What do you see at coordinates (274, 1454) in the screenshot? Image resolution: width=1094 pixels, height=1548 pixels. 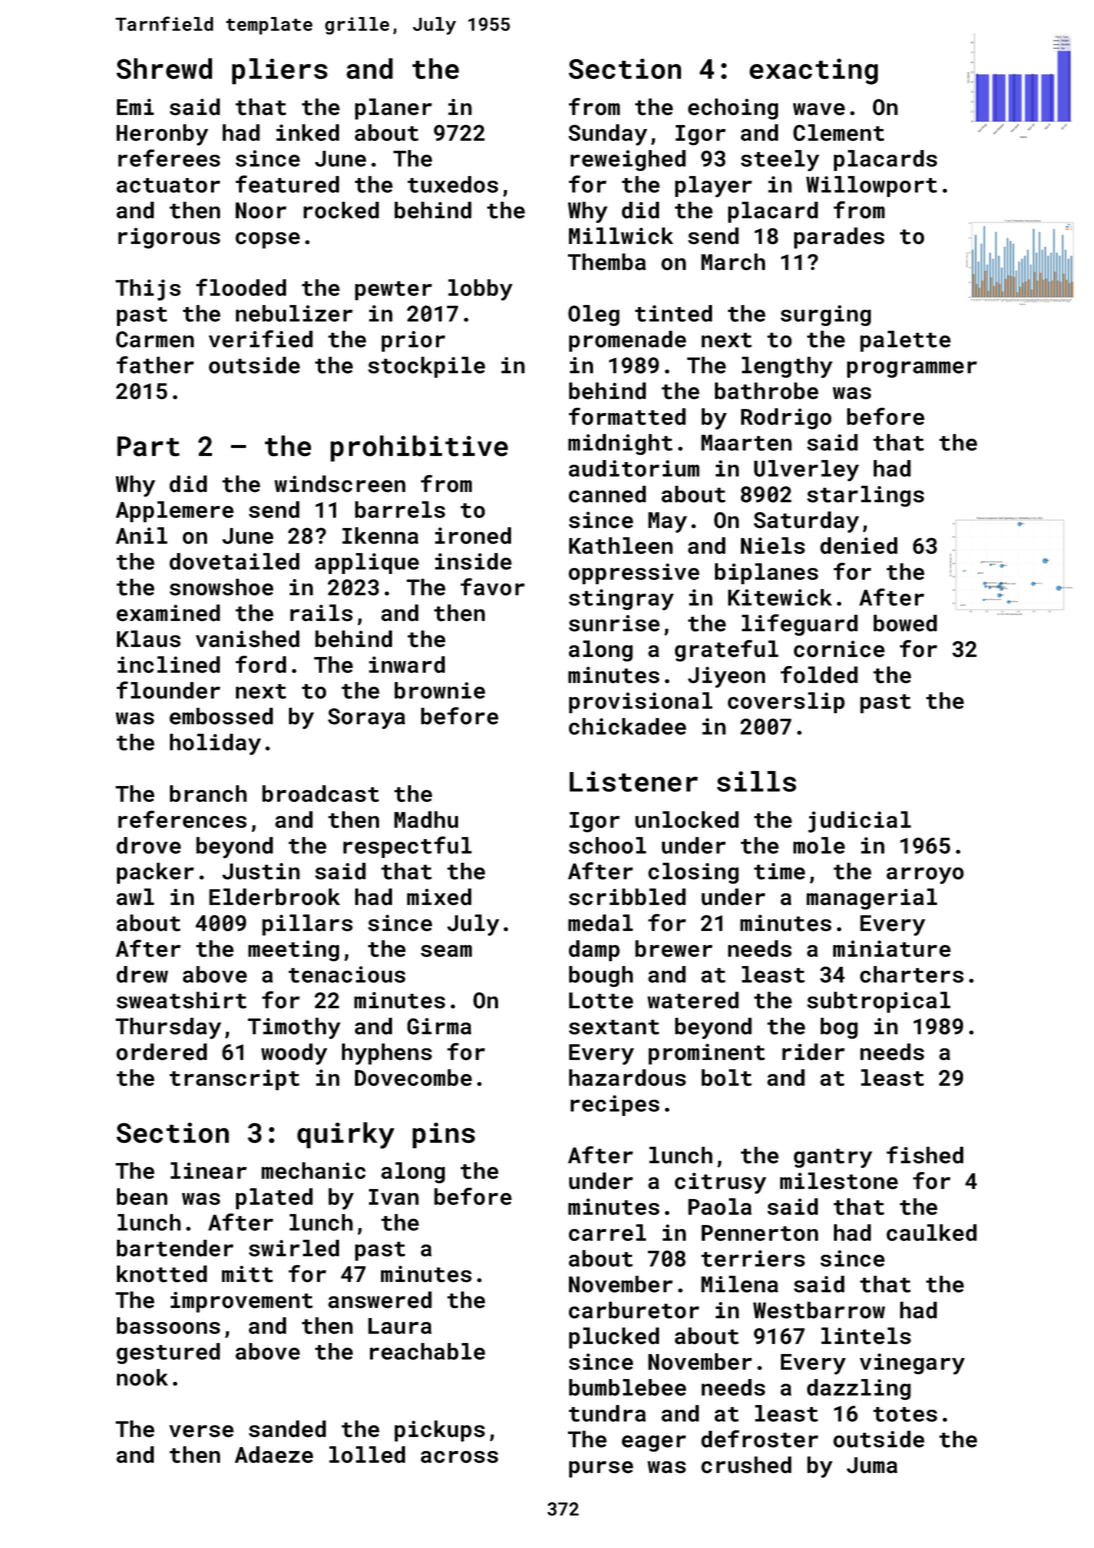 I see `Adaeze` at bounding box center [274, 1454].
